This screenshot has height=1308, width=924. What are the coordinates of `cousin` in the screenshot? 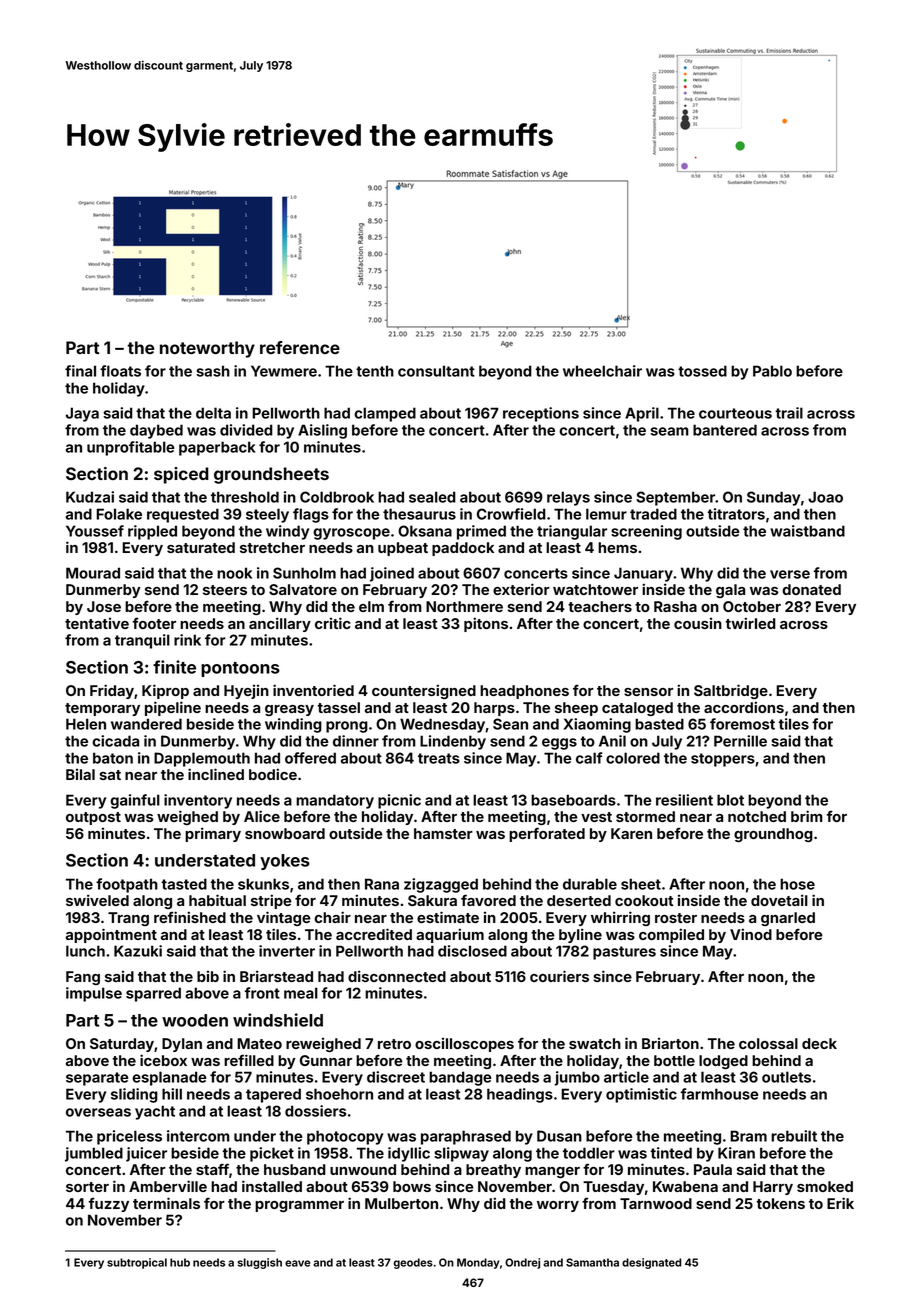 It's located at (698, 623).
